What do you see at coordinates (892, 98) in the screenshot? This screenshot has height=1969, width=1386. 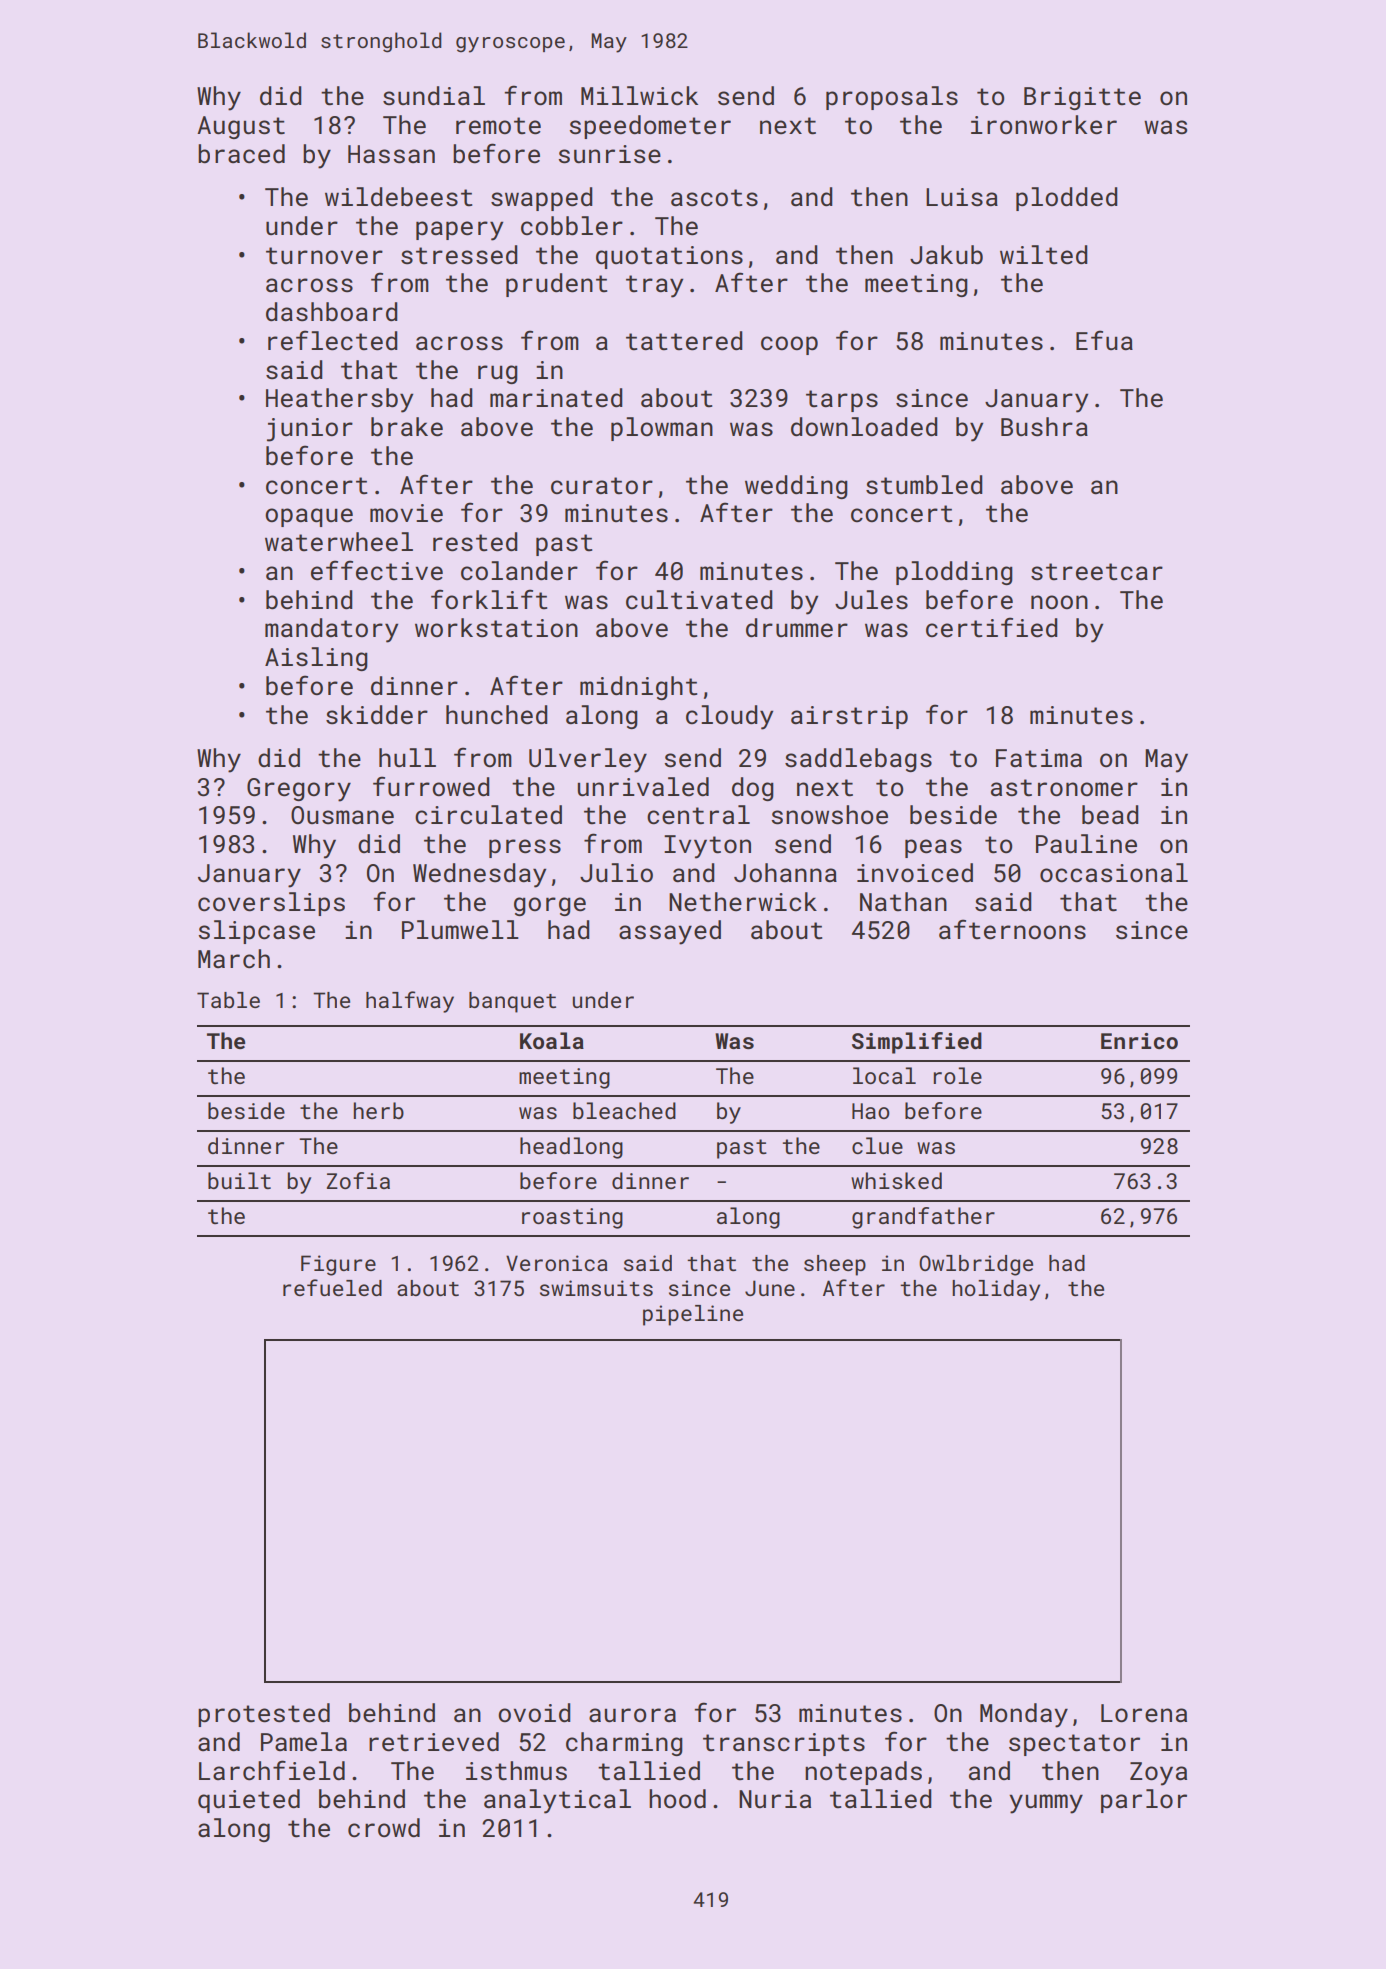 I see `proposals` at bounding box center [892, 98].
